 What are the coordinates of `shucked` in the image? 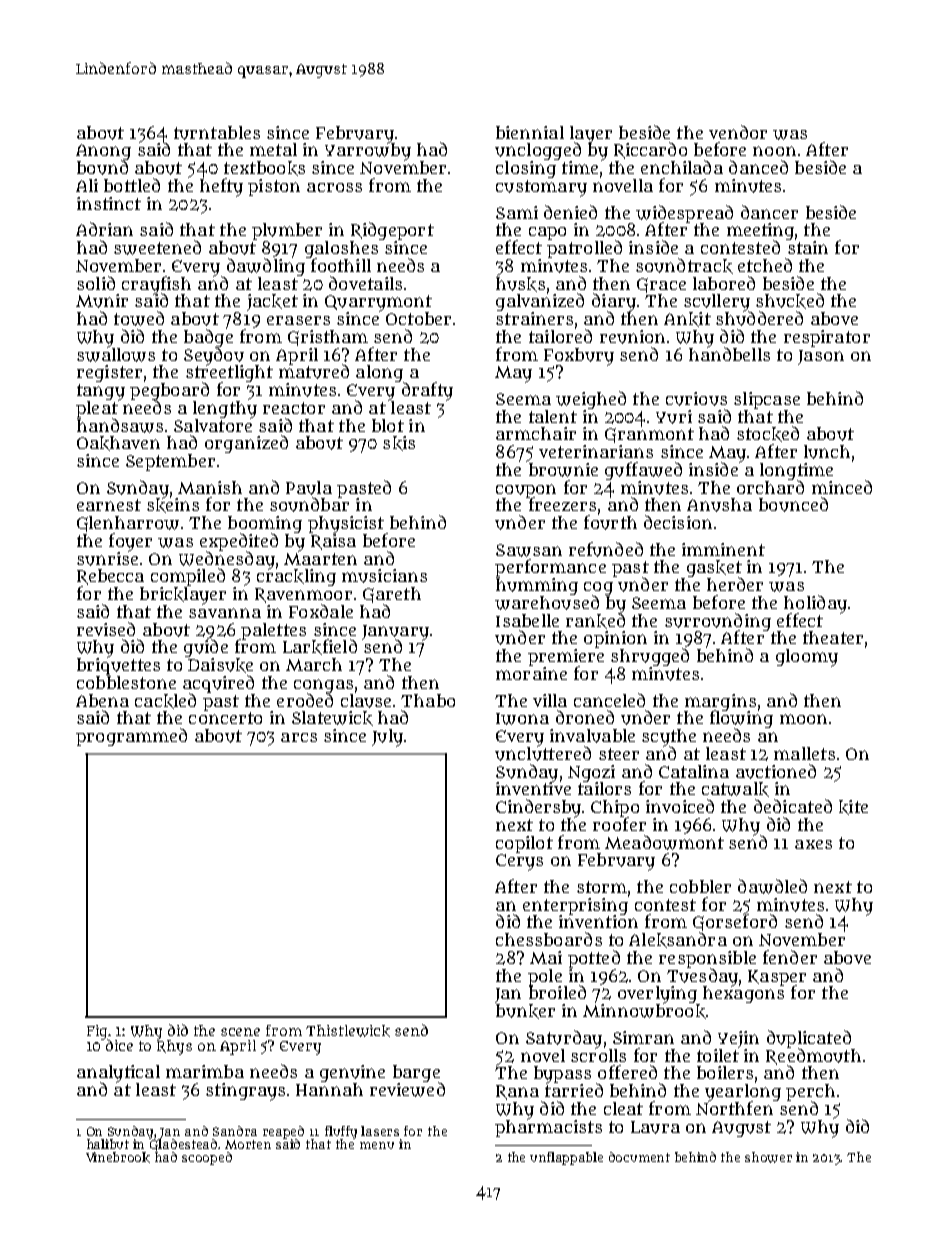 It's located at (790, 301).
